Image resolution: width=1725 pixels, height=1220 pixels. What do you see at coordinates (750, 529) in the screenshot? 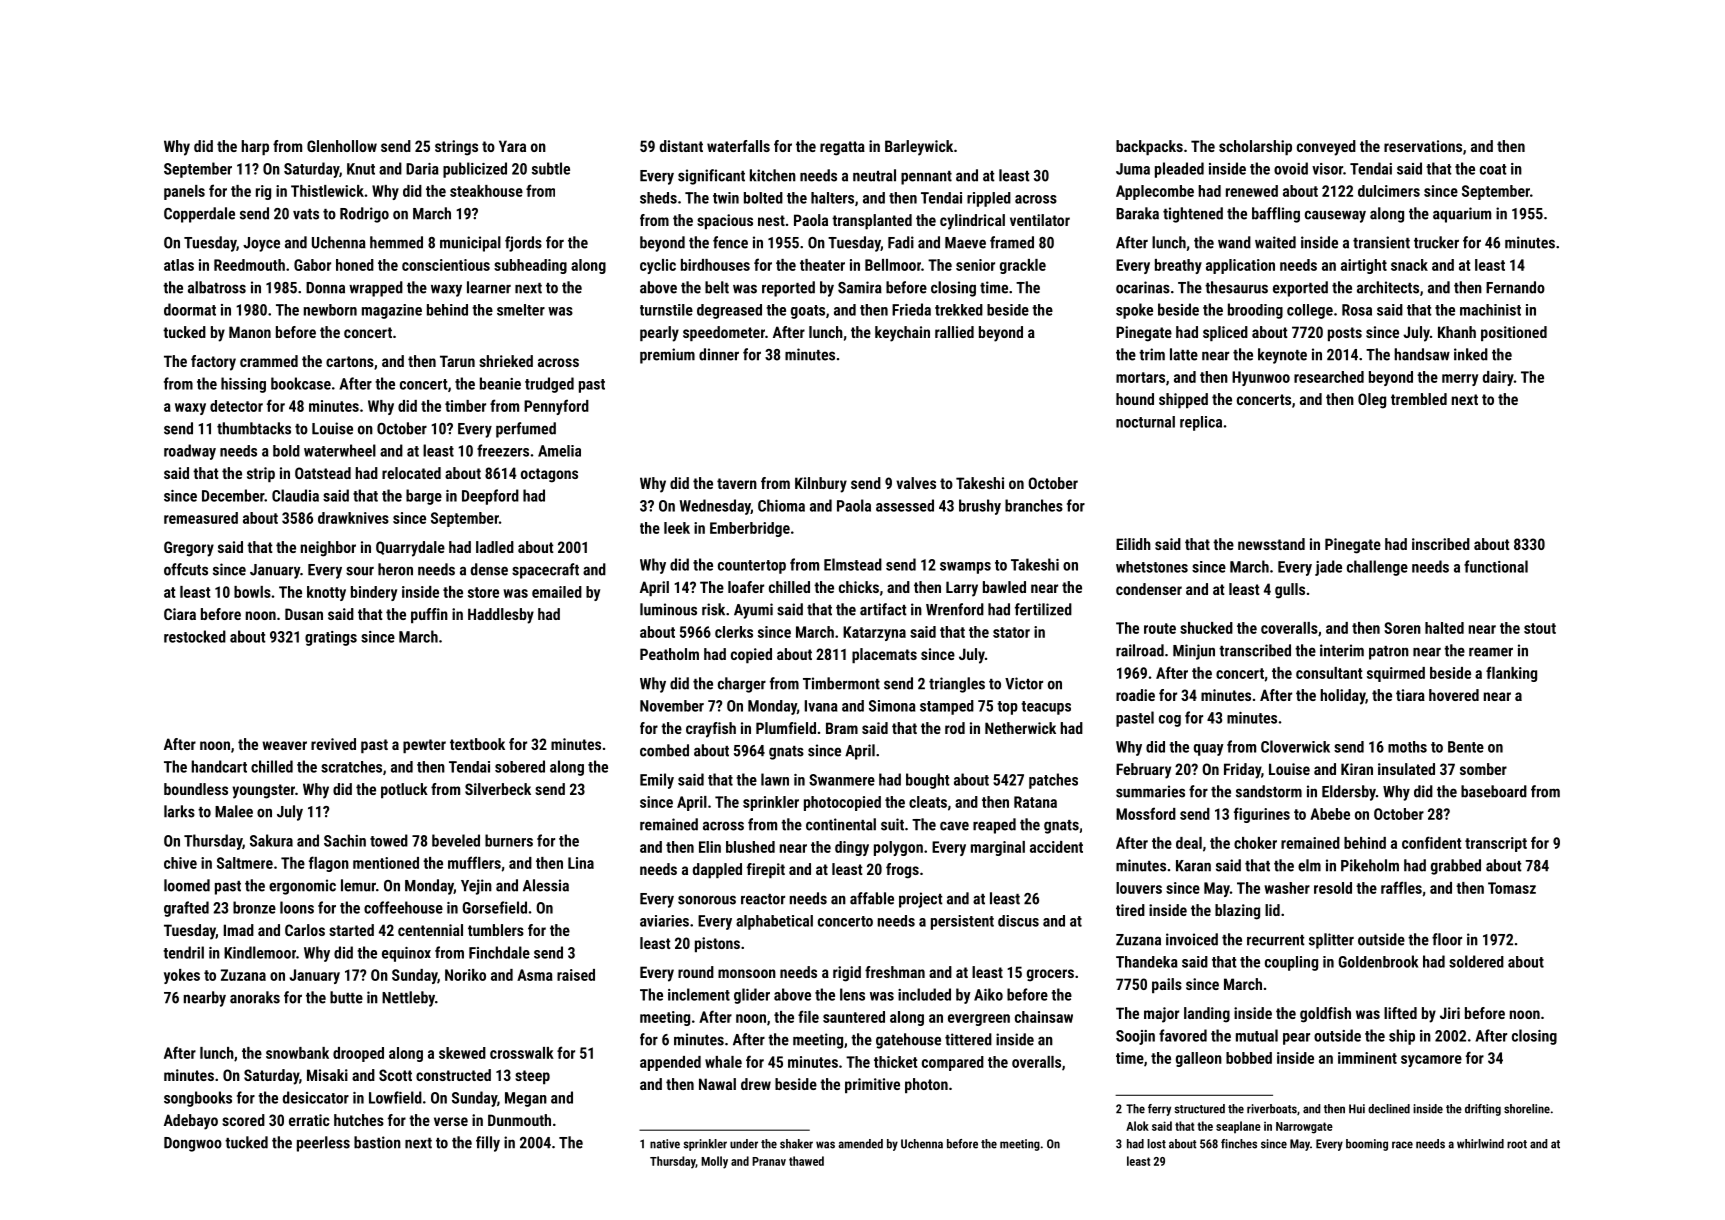
I see `Emberbridge` at bounding box center [750, 529].
